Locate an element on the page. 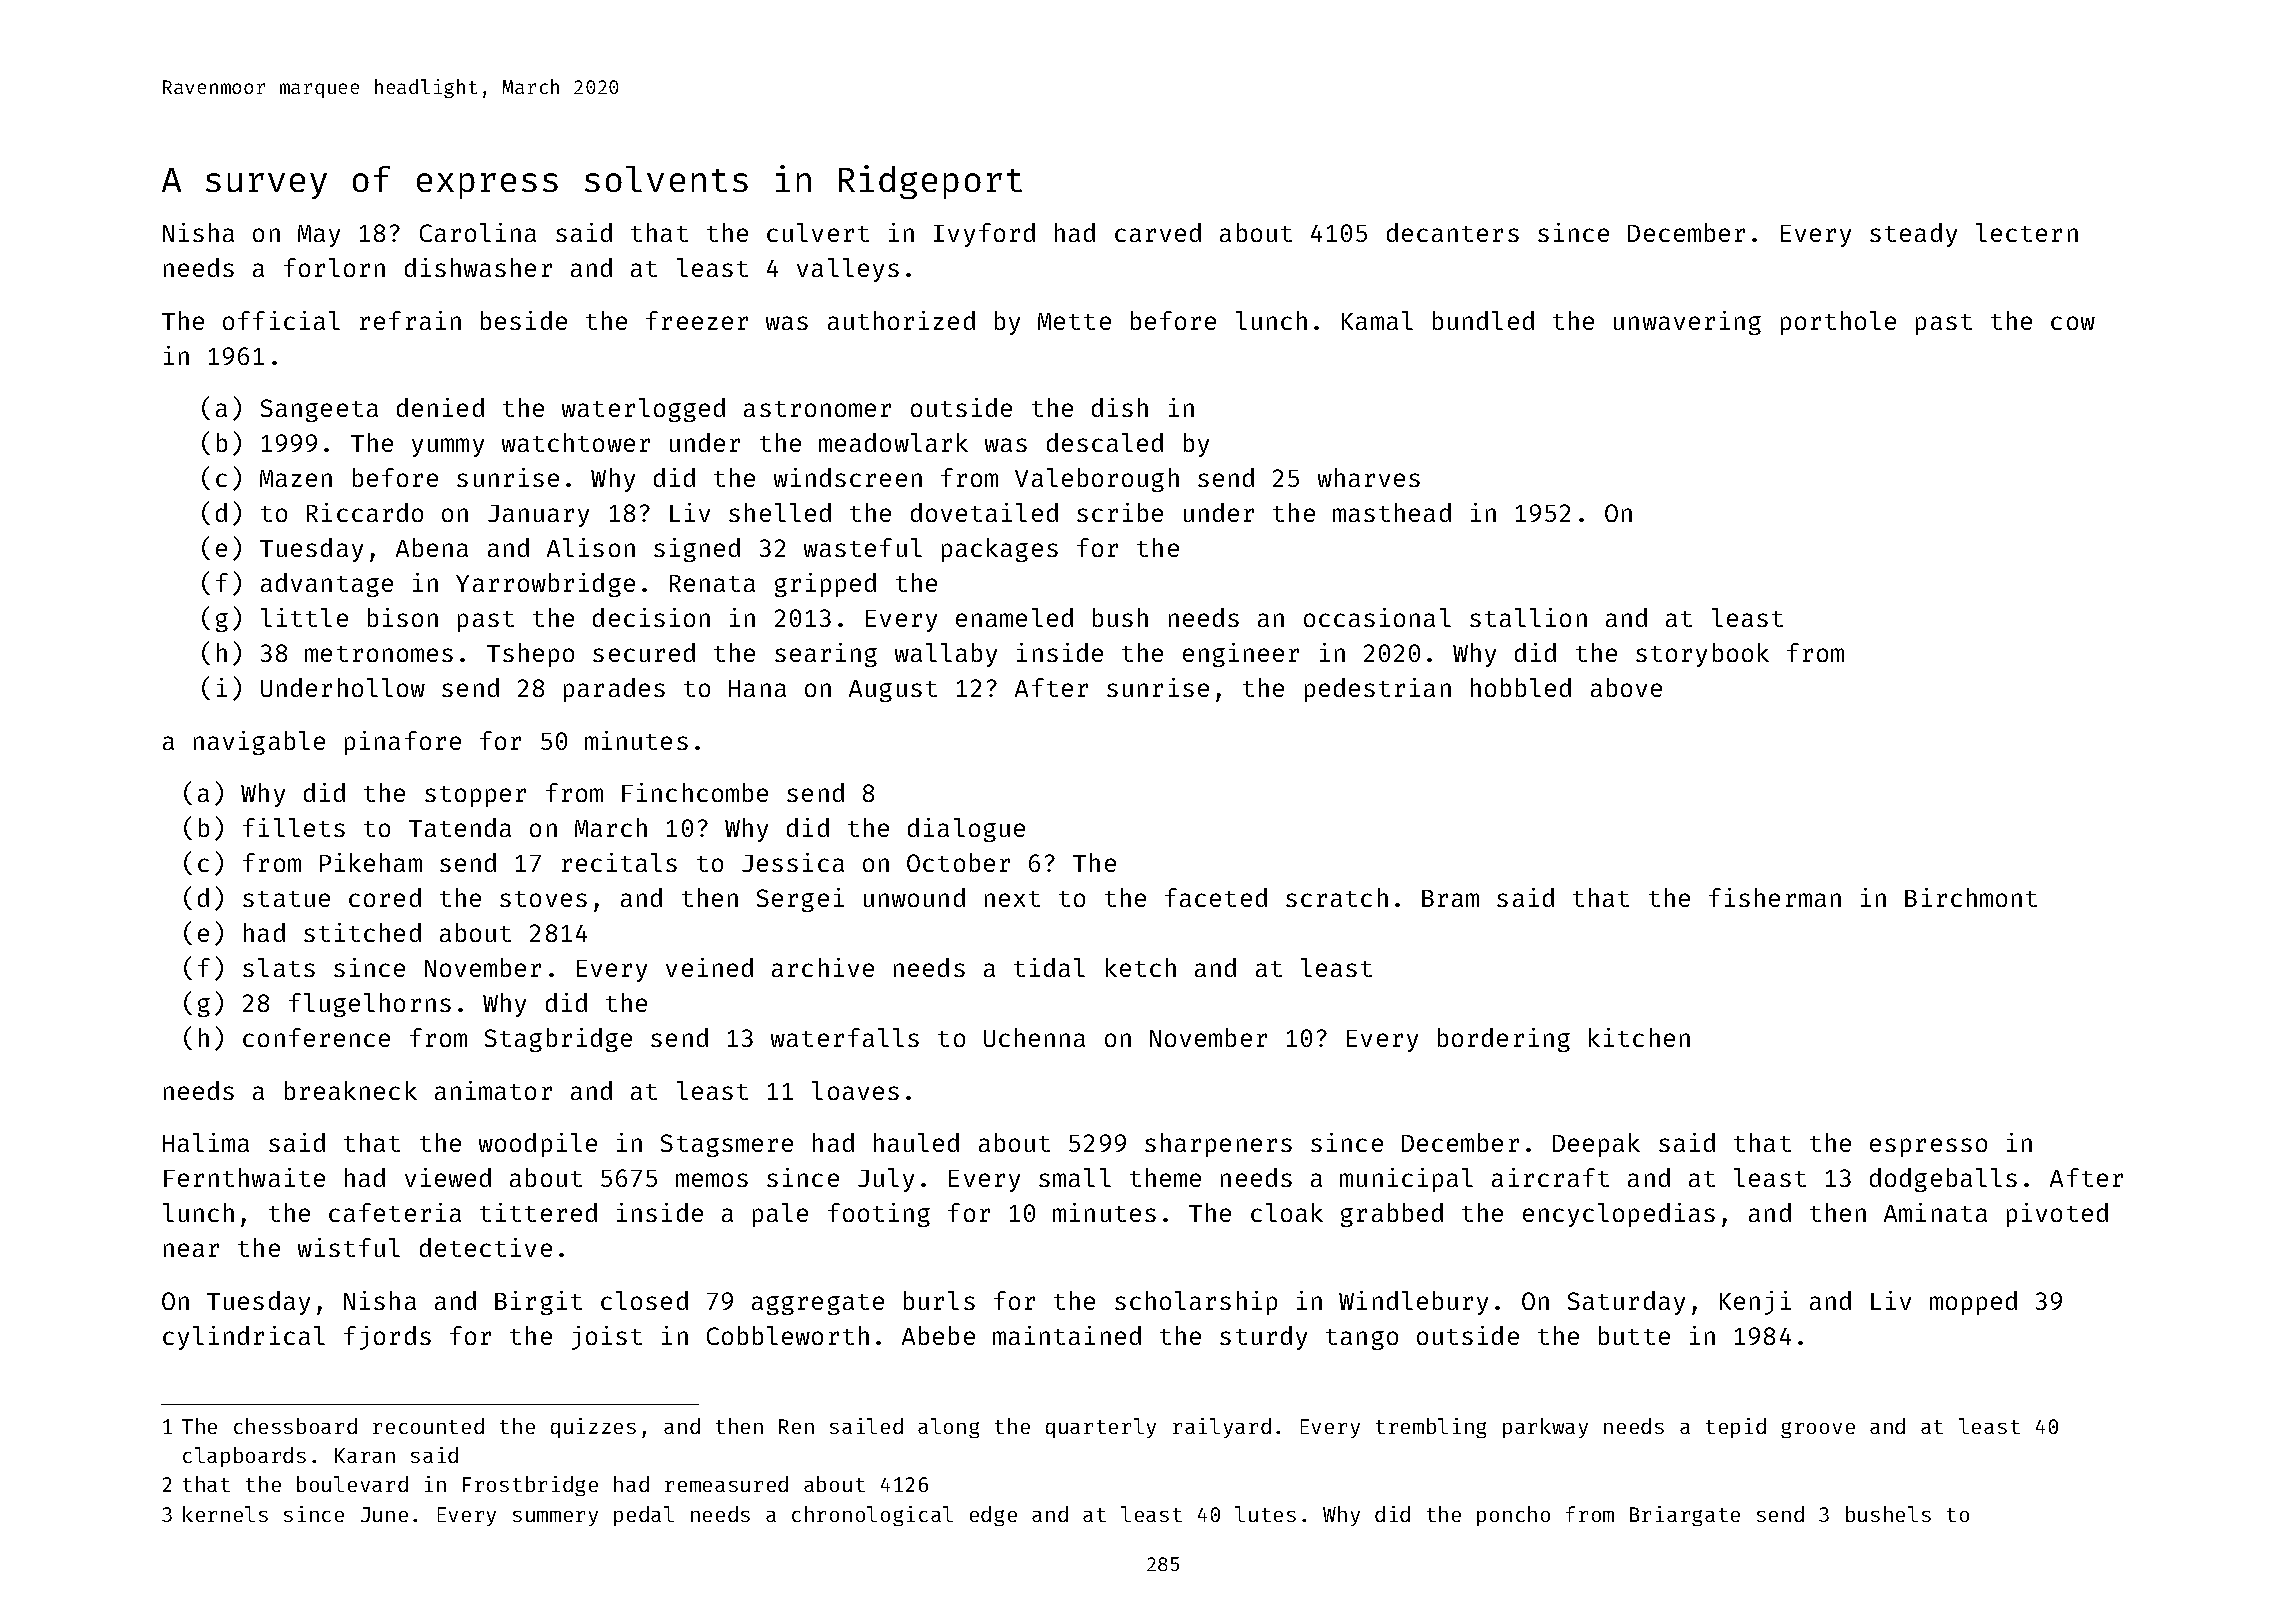 The height and width of the page is (1620, 2292). lectern is located at coordinates (2027, 232).
